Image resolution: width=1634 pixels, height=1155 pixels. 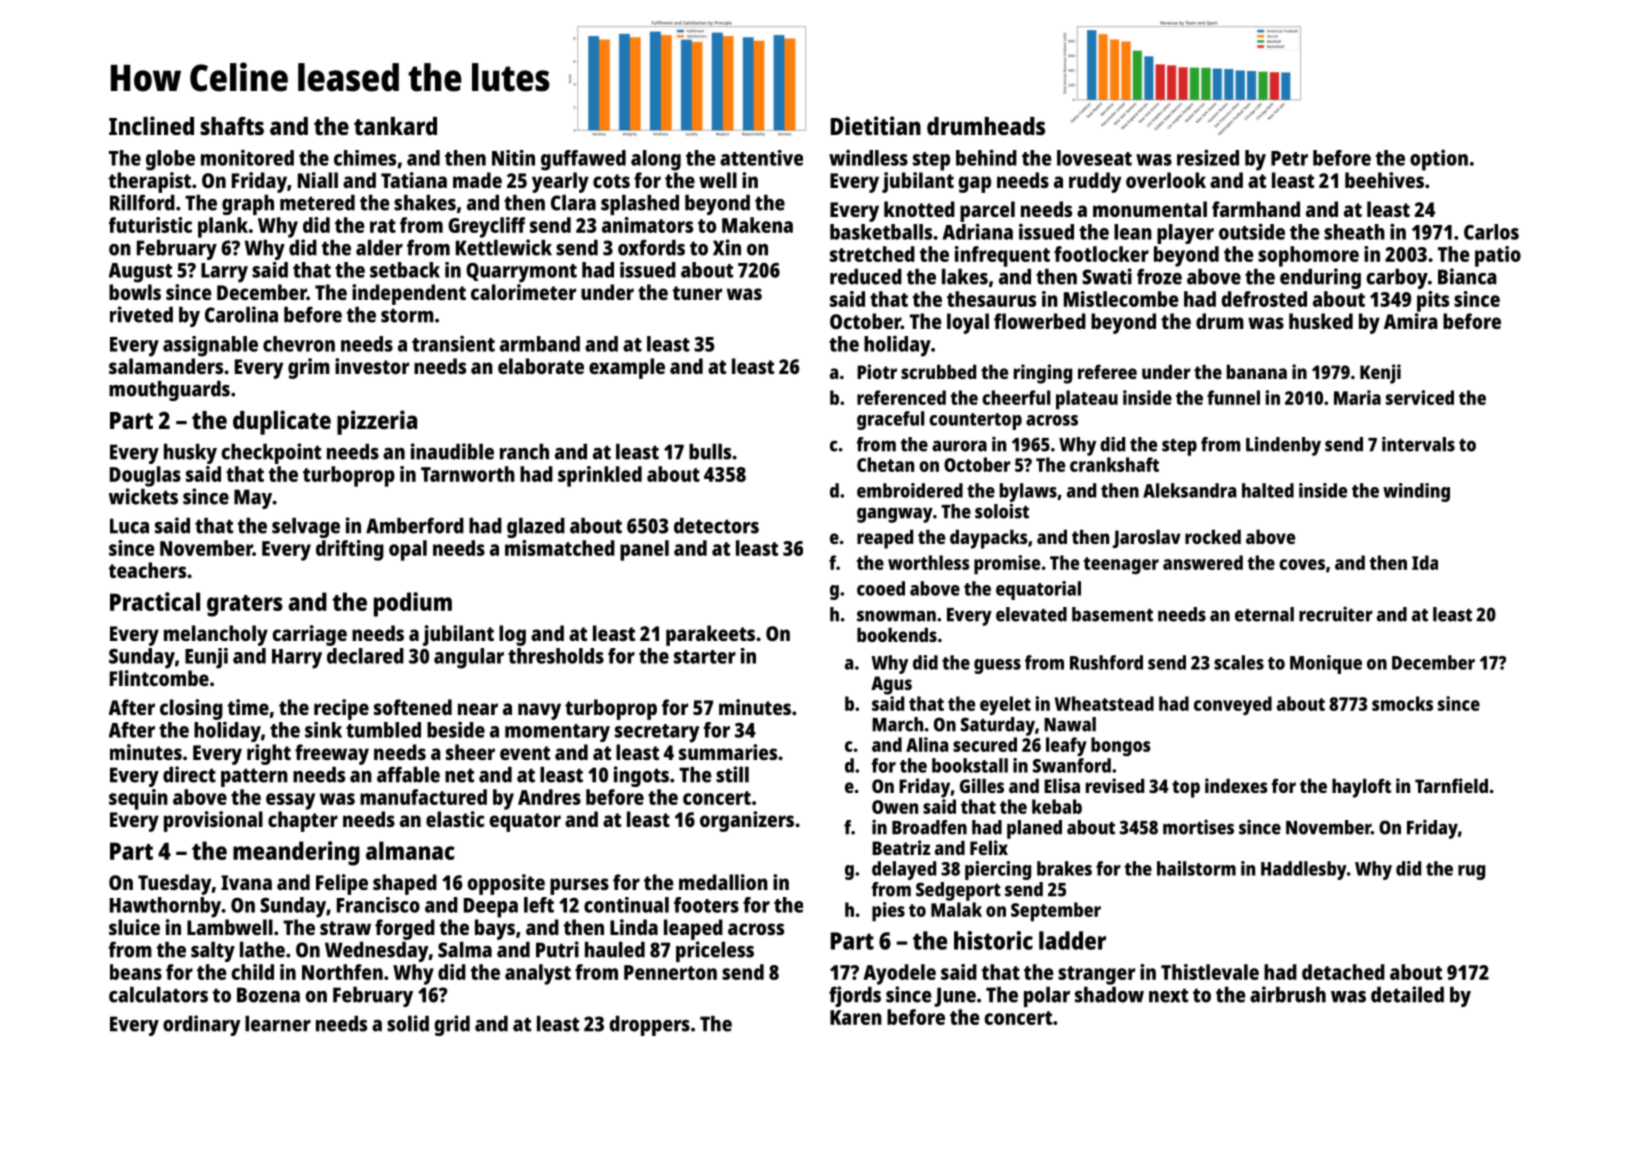 What do you see at coordinates (246, 882) in the document?
I see `Ivana` at bounding box center [246, 882].
